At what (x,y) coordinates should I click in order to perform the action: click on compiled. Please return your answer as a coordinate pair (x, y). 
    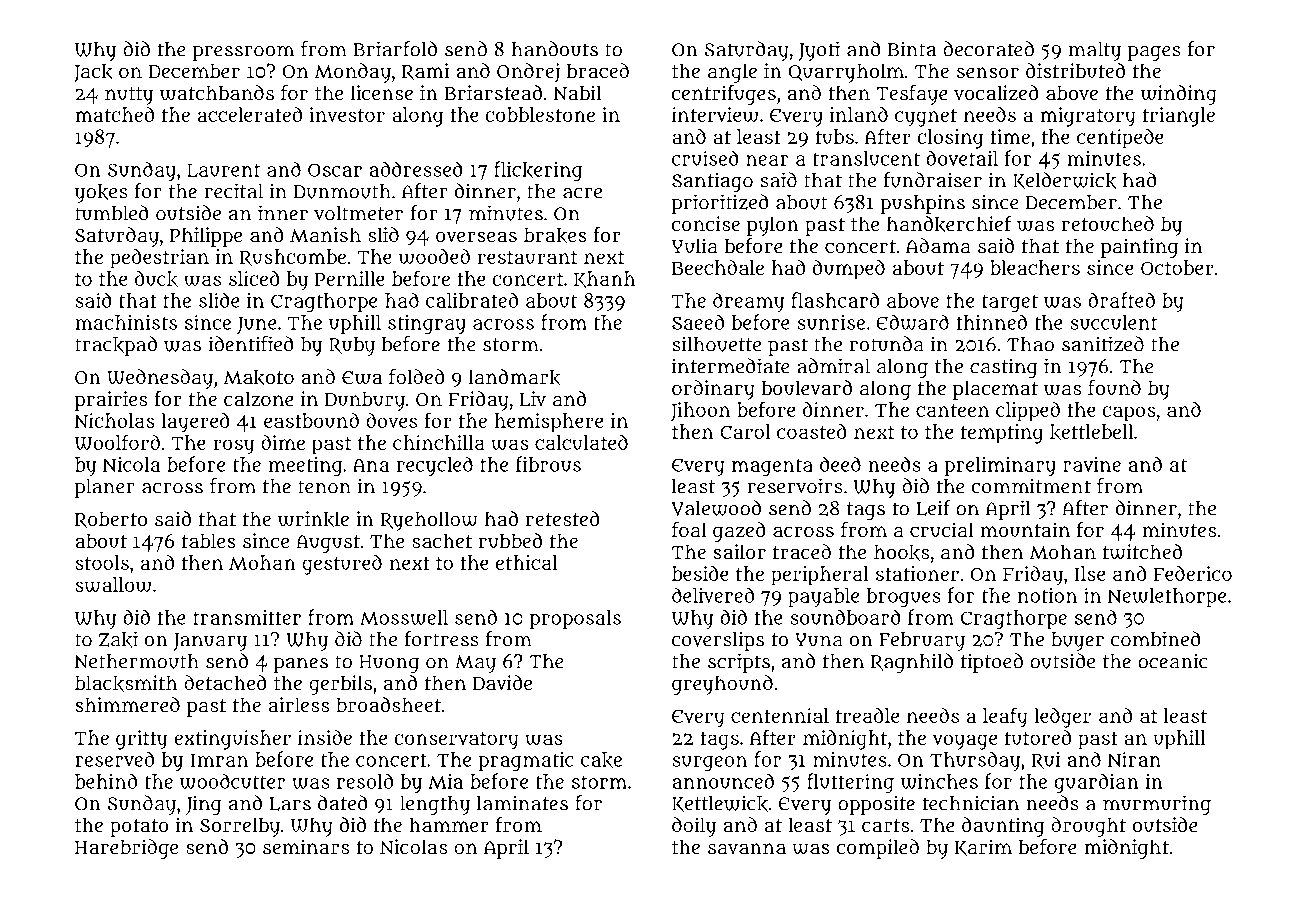
    Looking at the image, I should click on (877, 849).
